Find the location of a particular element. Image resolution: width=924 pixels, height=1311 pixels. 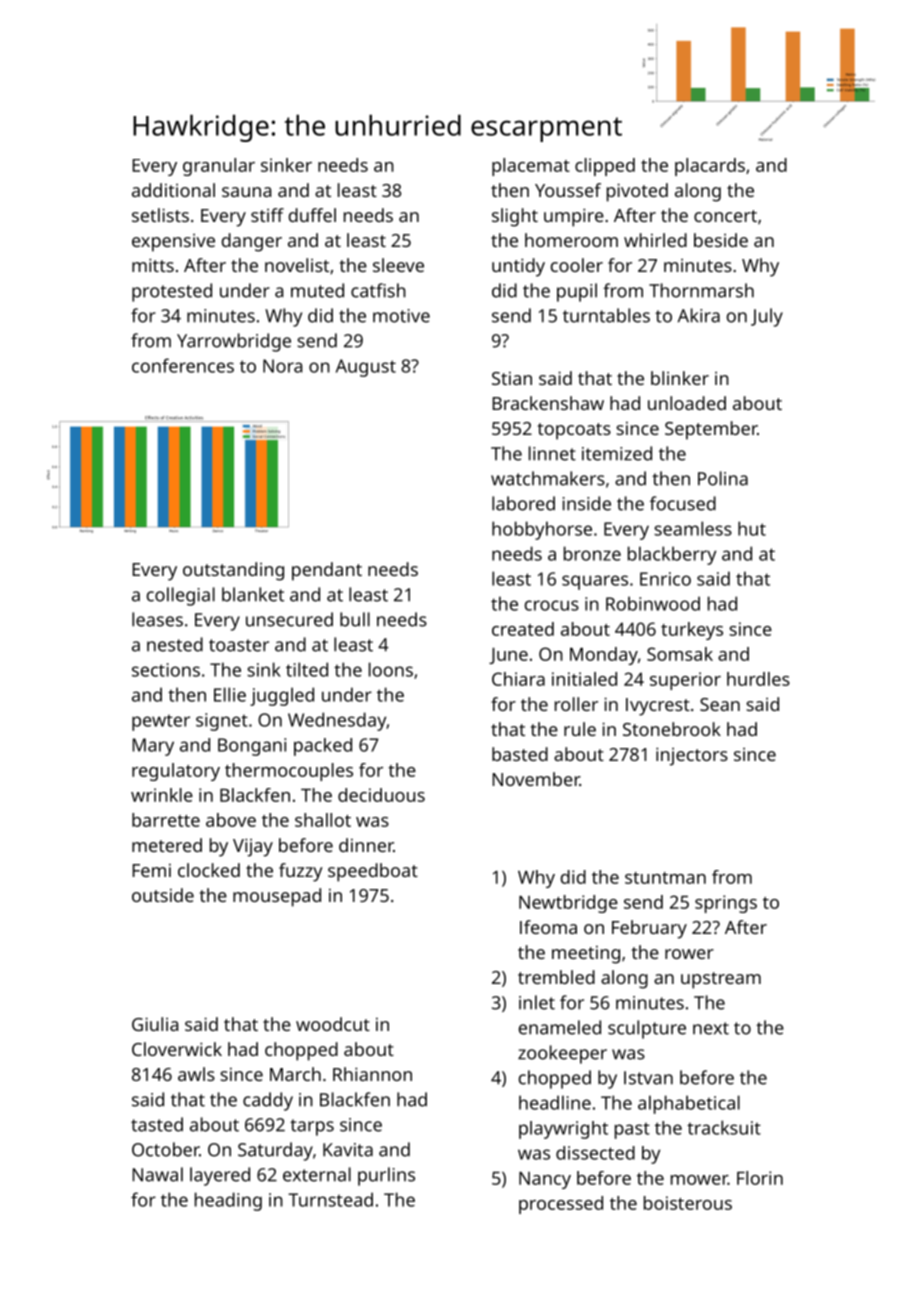

signet is located at coordinates (222, 722).
